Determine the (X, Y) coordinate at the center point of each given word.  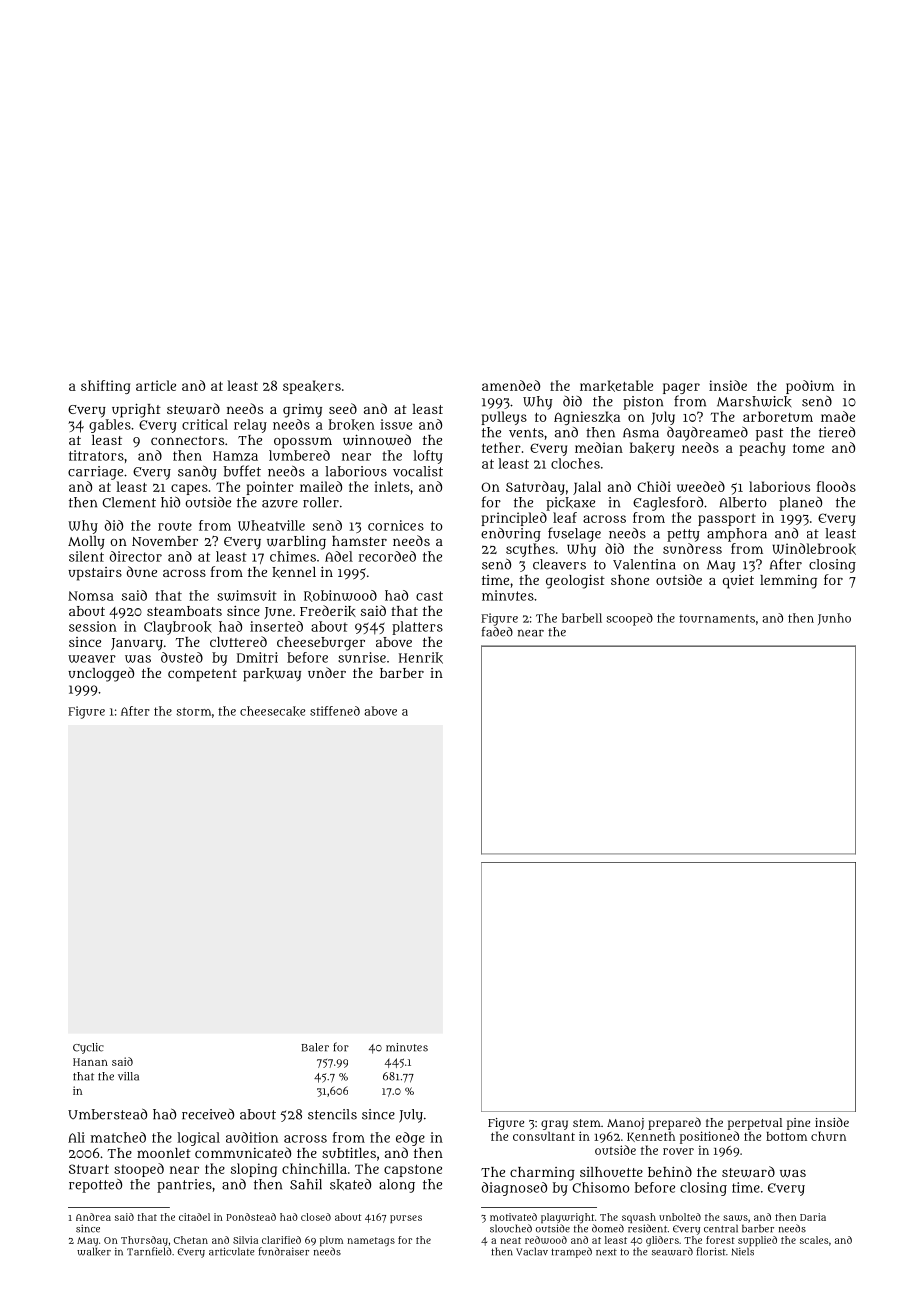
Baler (315, 1047)
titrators (96, 455)
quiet (738, 582)
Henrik (421, 658)
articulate (232, 1251)
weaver (92, 659)
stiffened (335, 711)
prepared (674, 1123)
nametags (371, 1242)
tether (501, 447)
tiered (837, 432)
